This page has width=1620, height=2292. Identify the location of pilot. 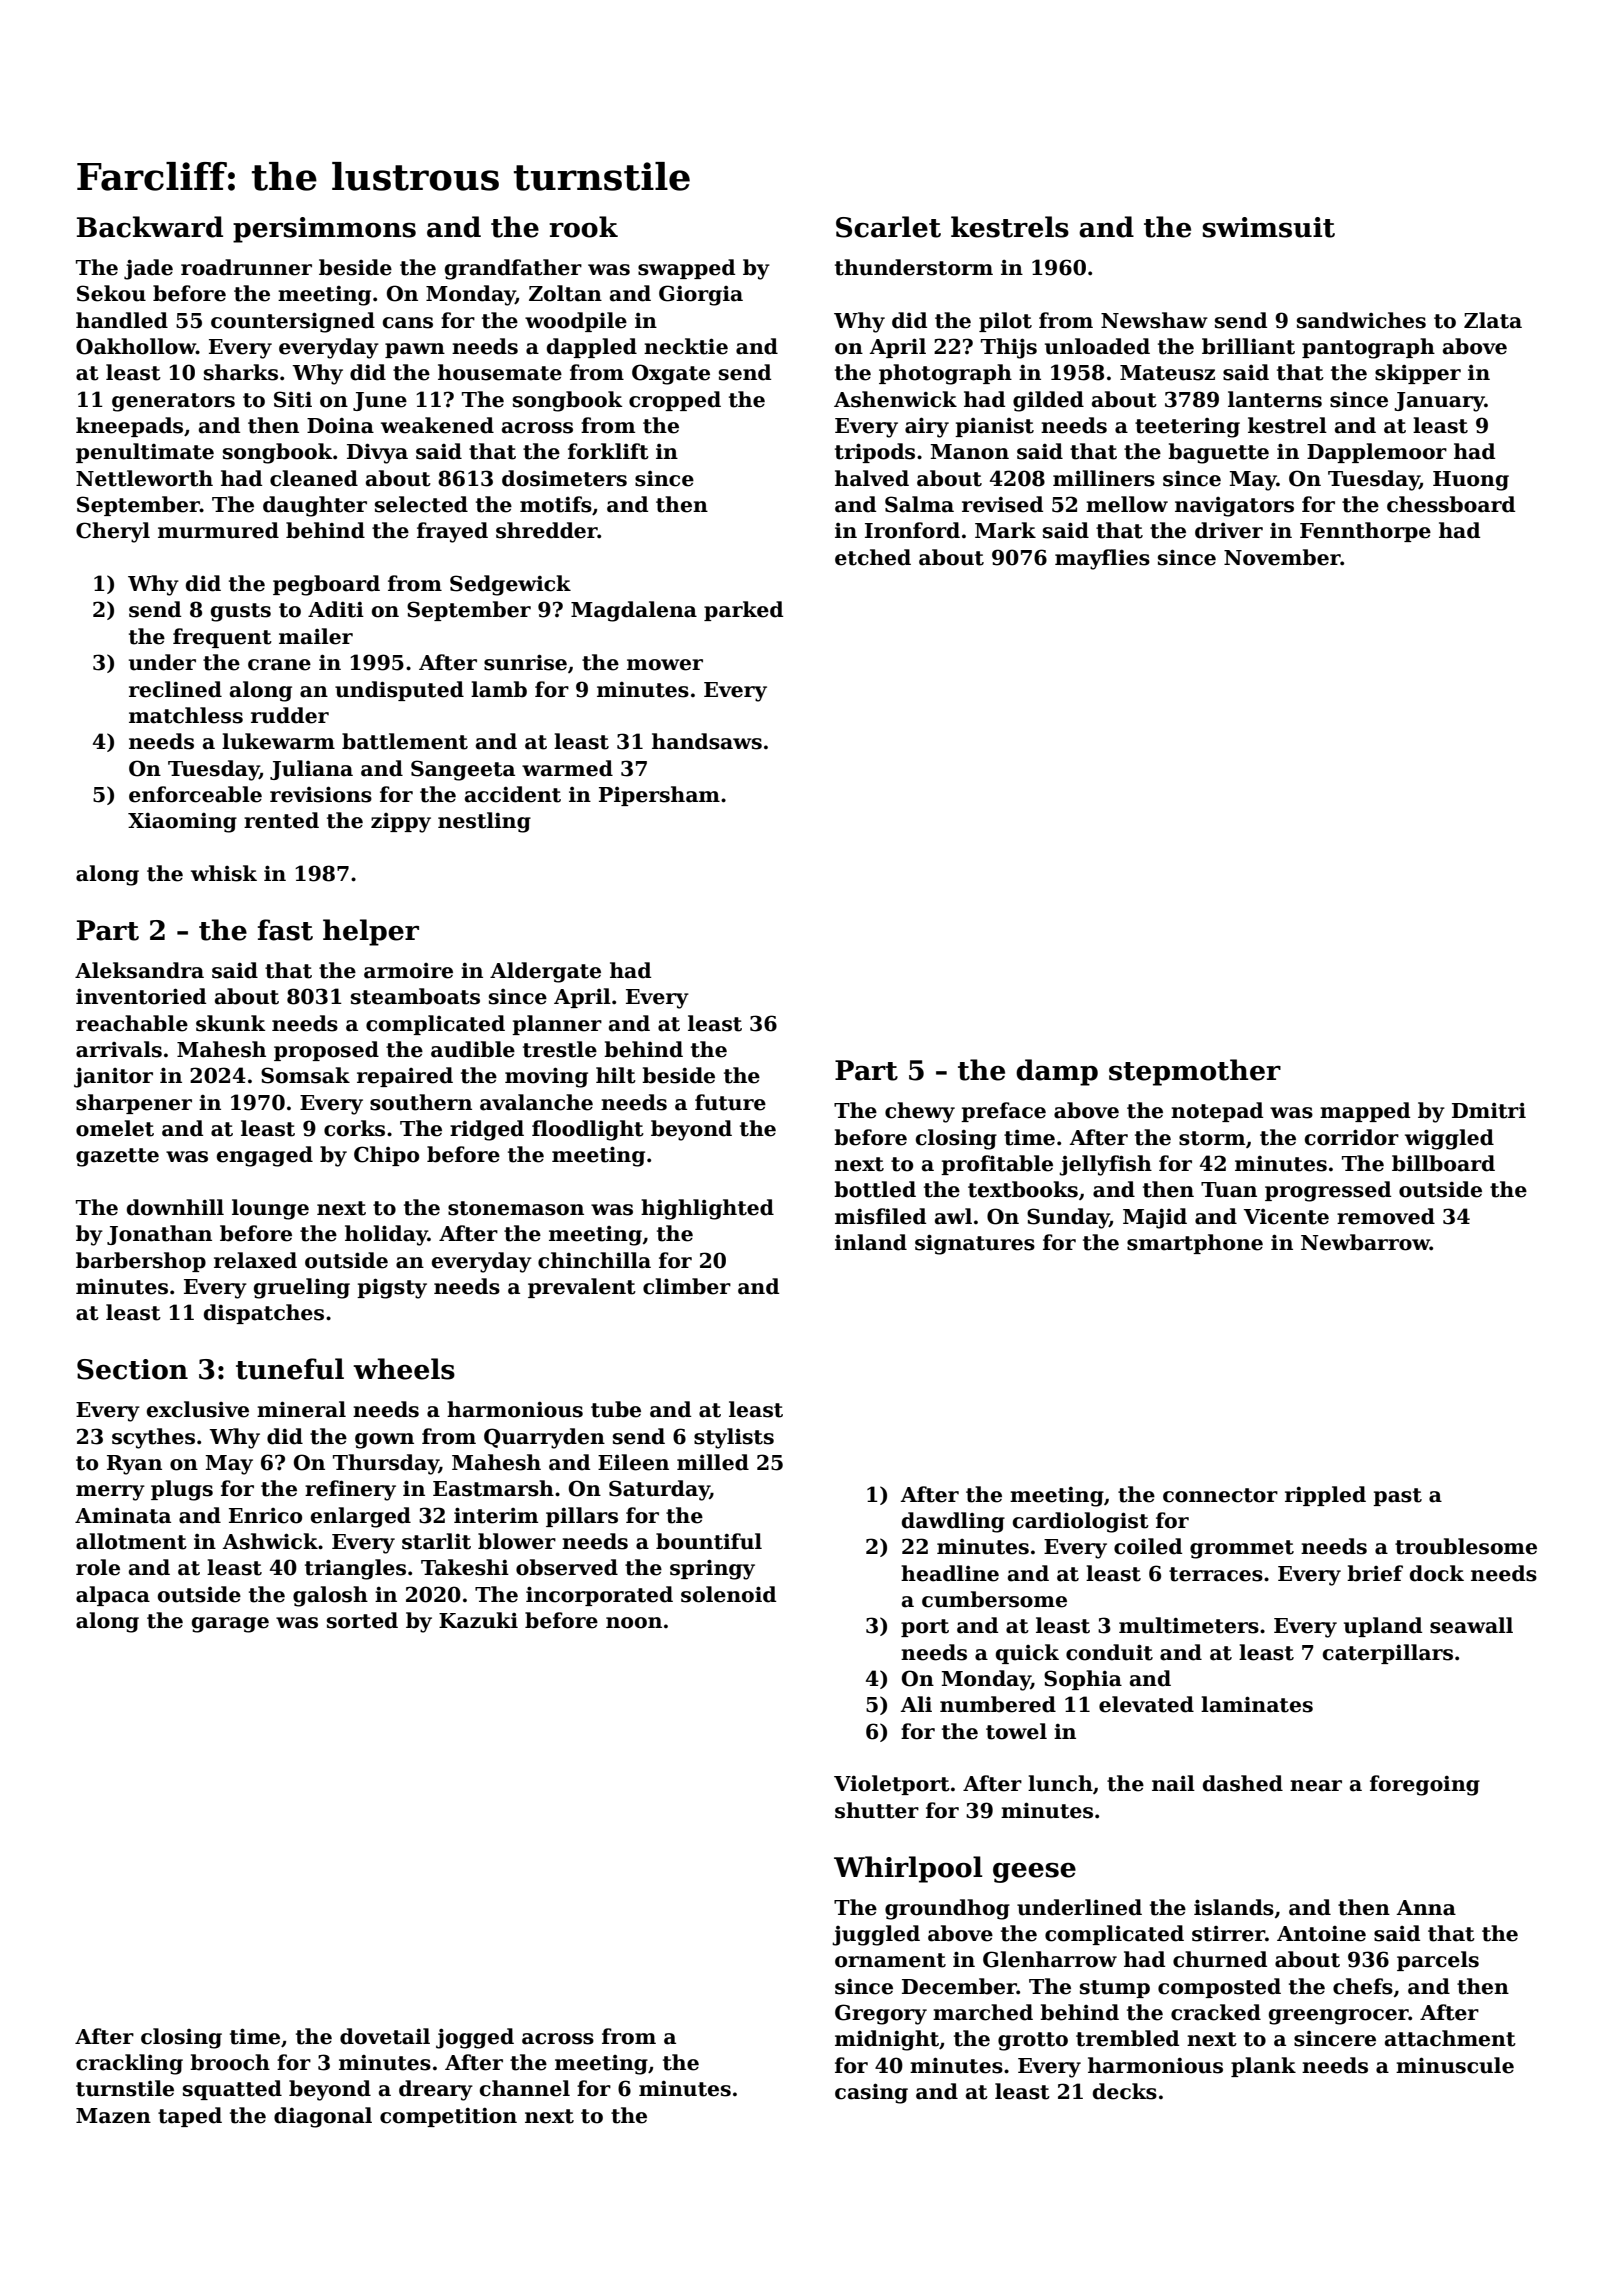
(1005, 322).
